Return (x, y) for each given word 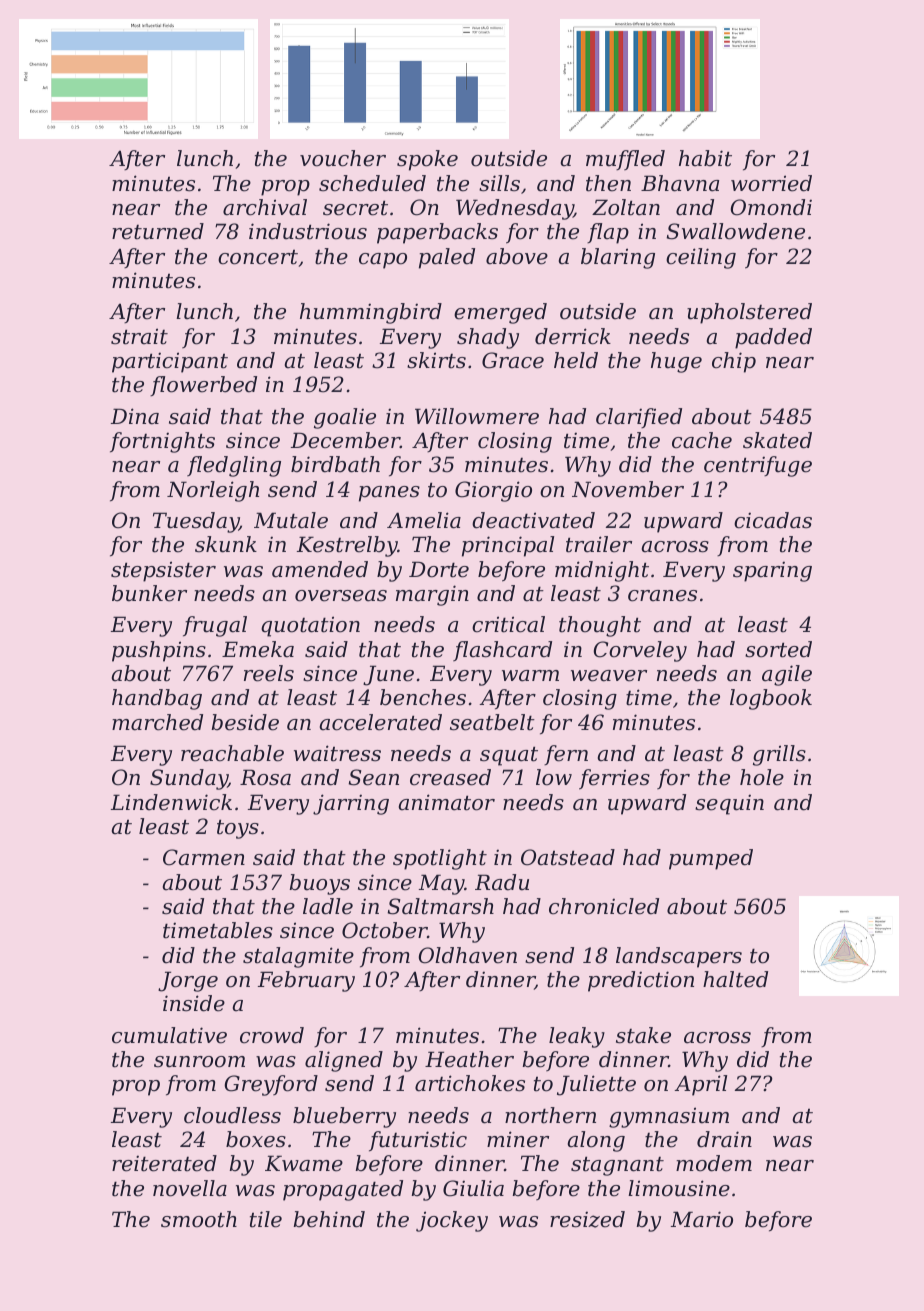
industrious (308, 231)
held (576, 360)
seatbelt (492, 722)
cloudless (232, 1115)
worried (771, 183)
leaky (577, 1037)
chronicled (604, 906)
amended (320, 569)
